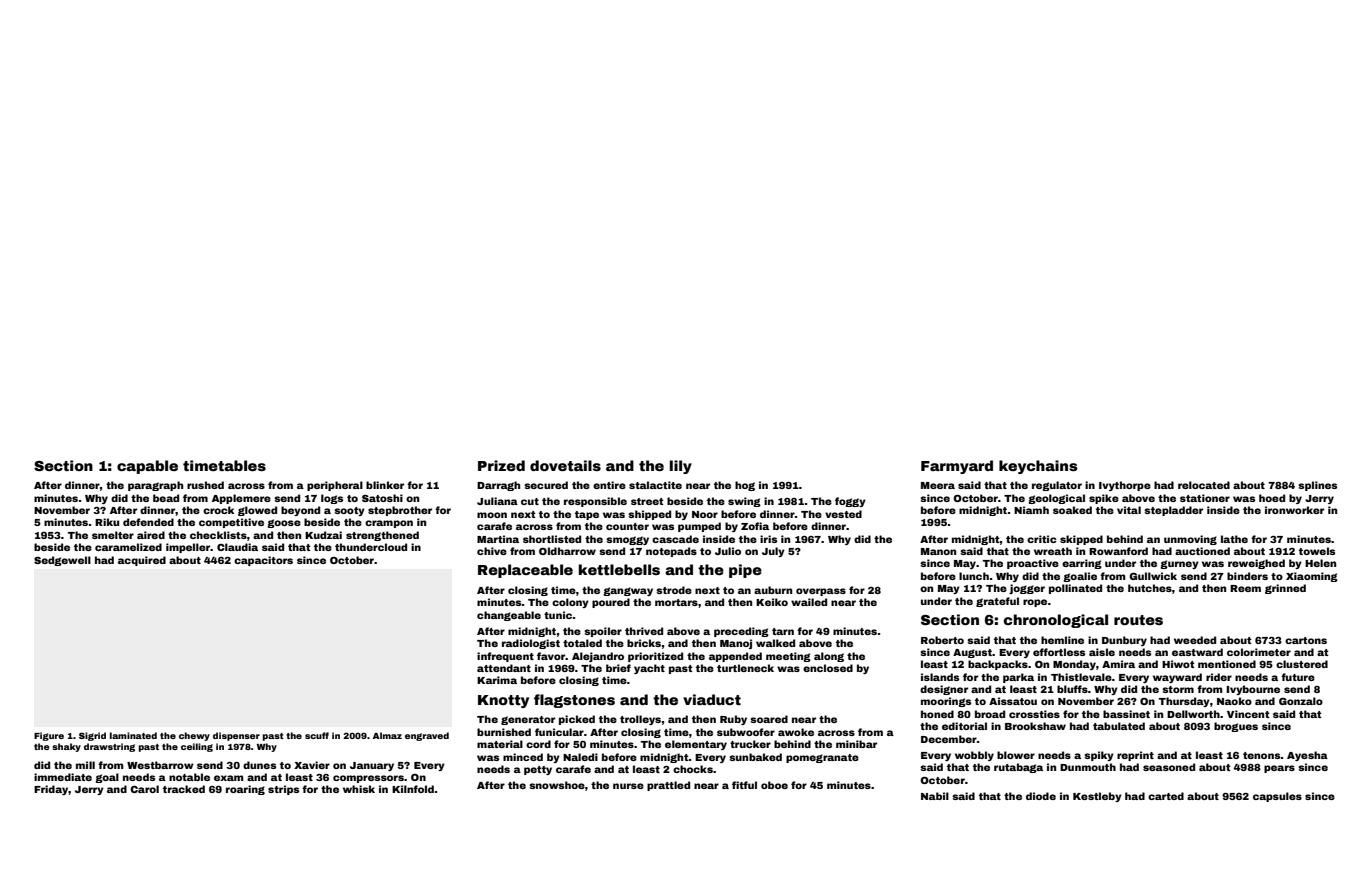  Describe the element at coordinates (1294, 510) in the document. I see `ironworker` at that location.
